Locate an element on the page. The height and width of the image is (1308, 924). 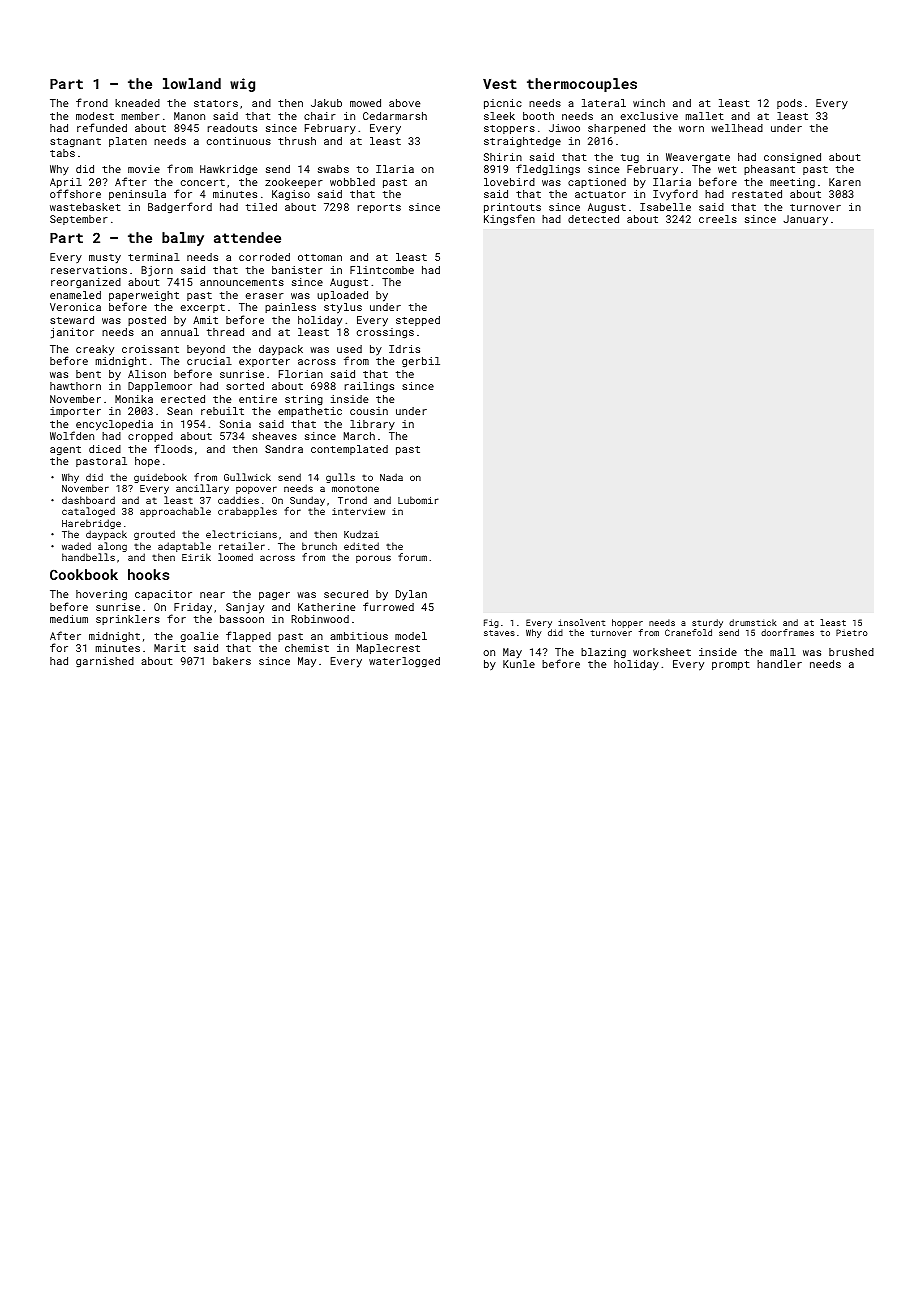
pheasant is located at coordinates (769, 170).
